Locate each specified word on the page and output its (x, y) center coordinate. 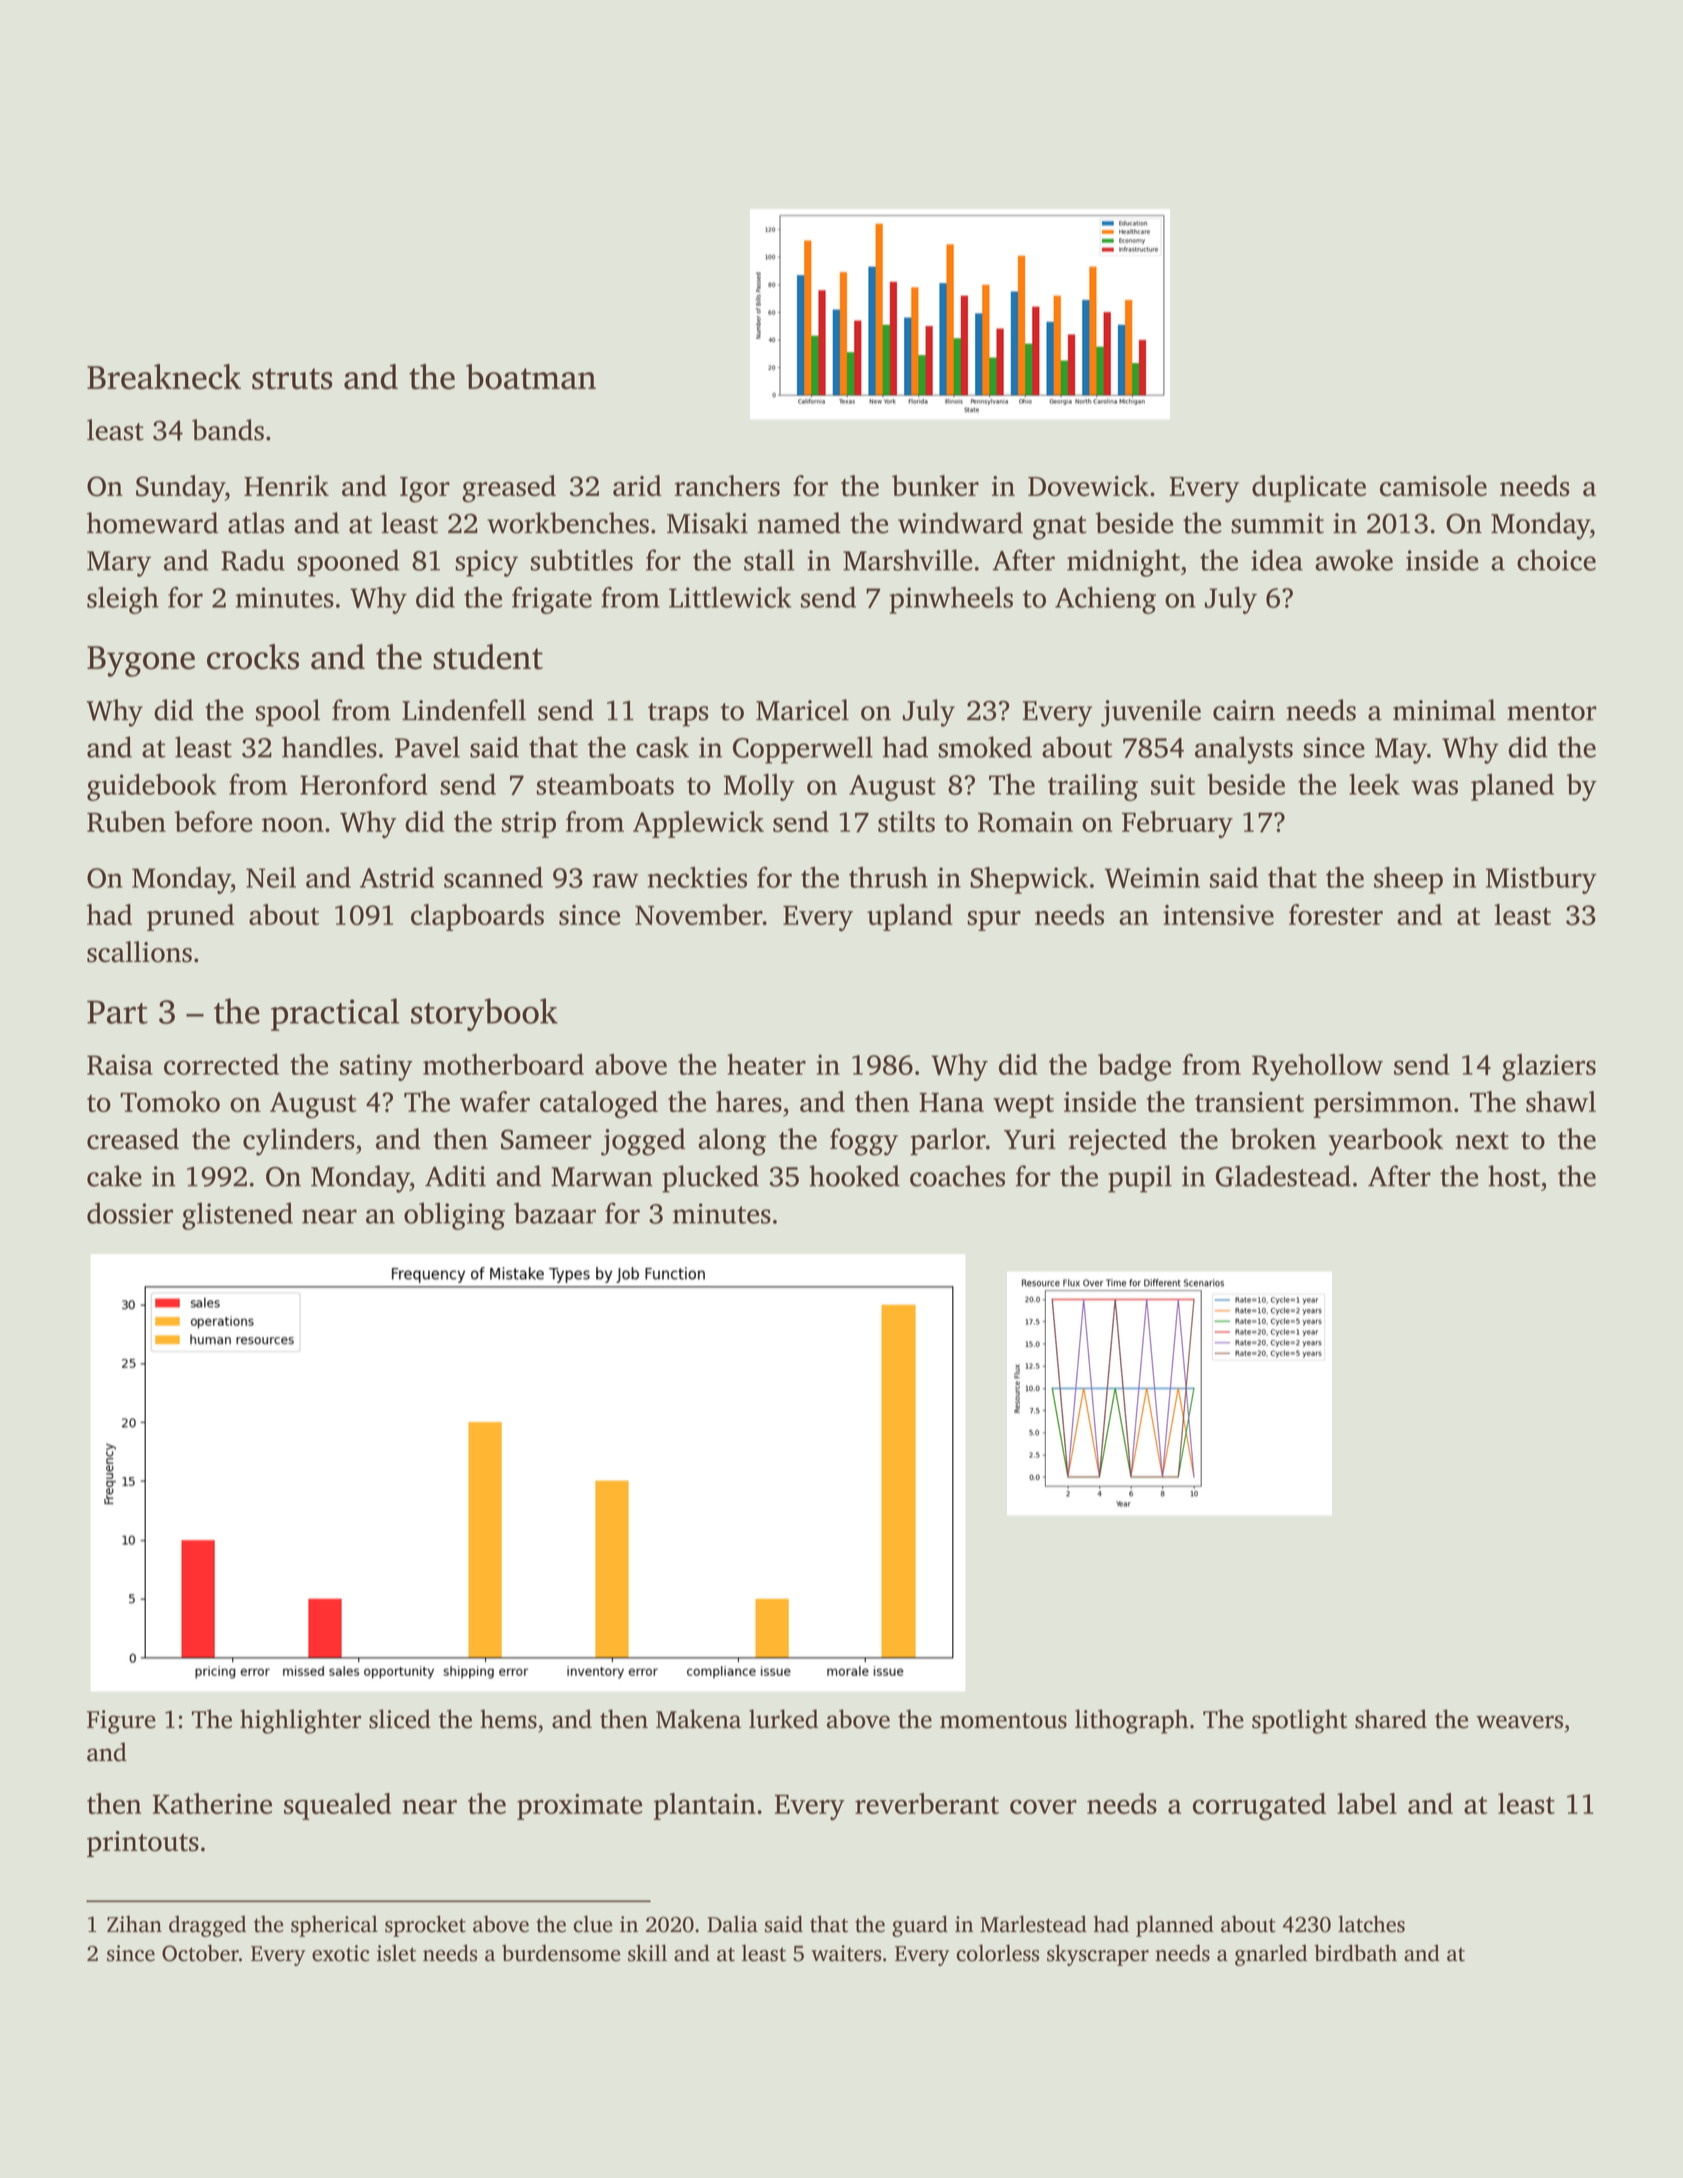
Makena (698, 1719)
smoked (985, 747)
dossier (130, 1213)
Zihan (134, 1924)
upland (910, 917)
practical (335, 1014)
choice (1556, 560)
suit (1173, 784)
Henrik (286, 485)
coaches (957, 1176)
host (1514, 1176)
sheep (1408, 880)
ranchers (727, 486)
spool (288, 713)
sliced (400, 1719)
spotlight (1299, 1721)
